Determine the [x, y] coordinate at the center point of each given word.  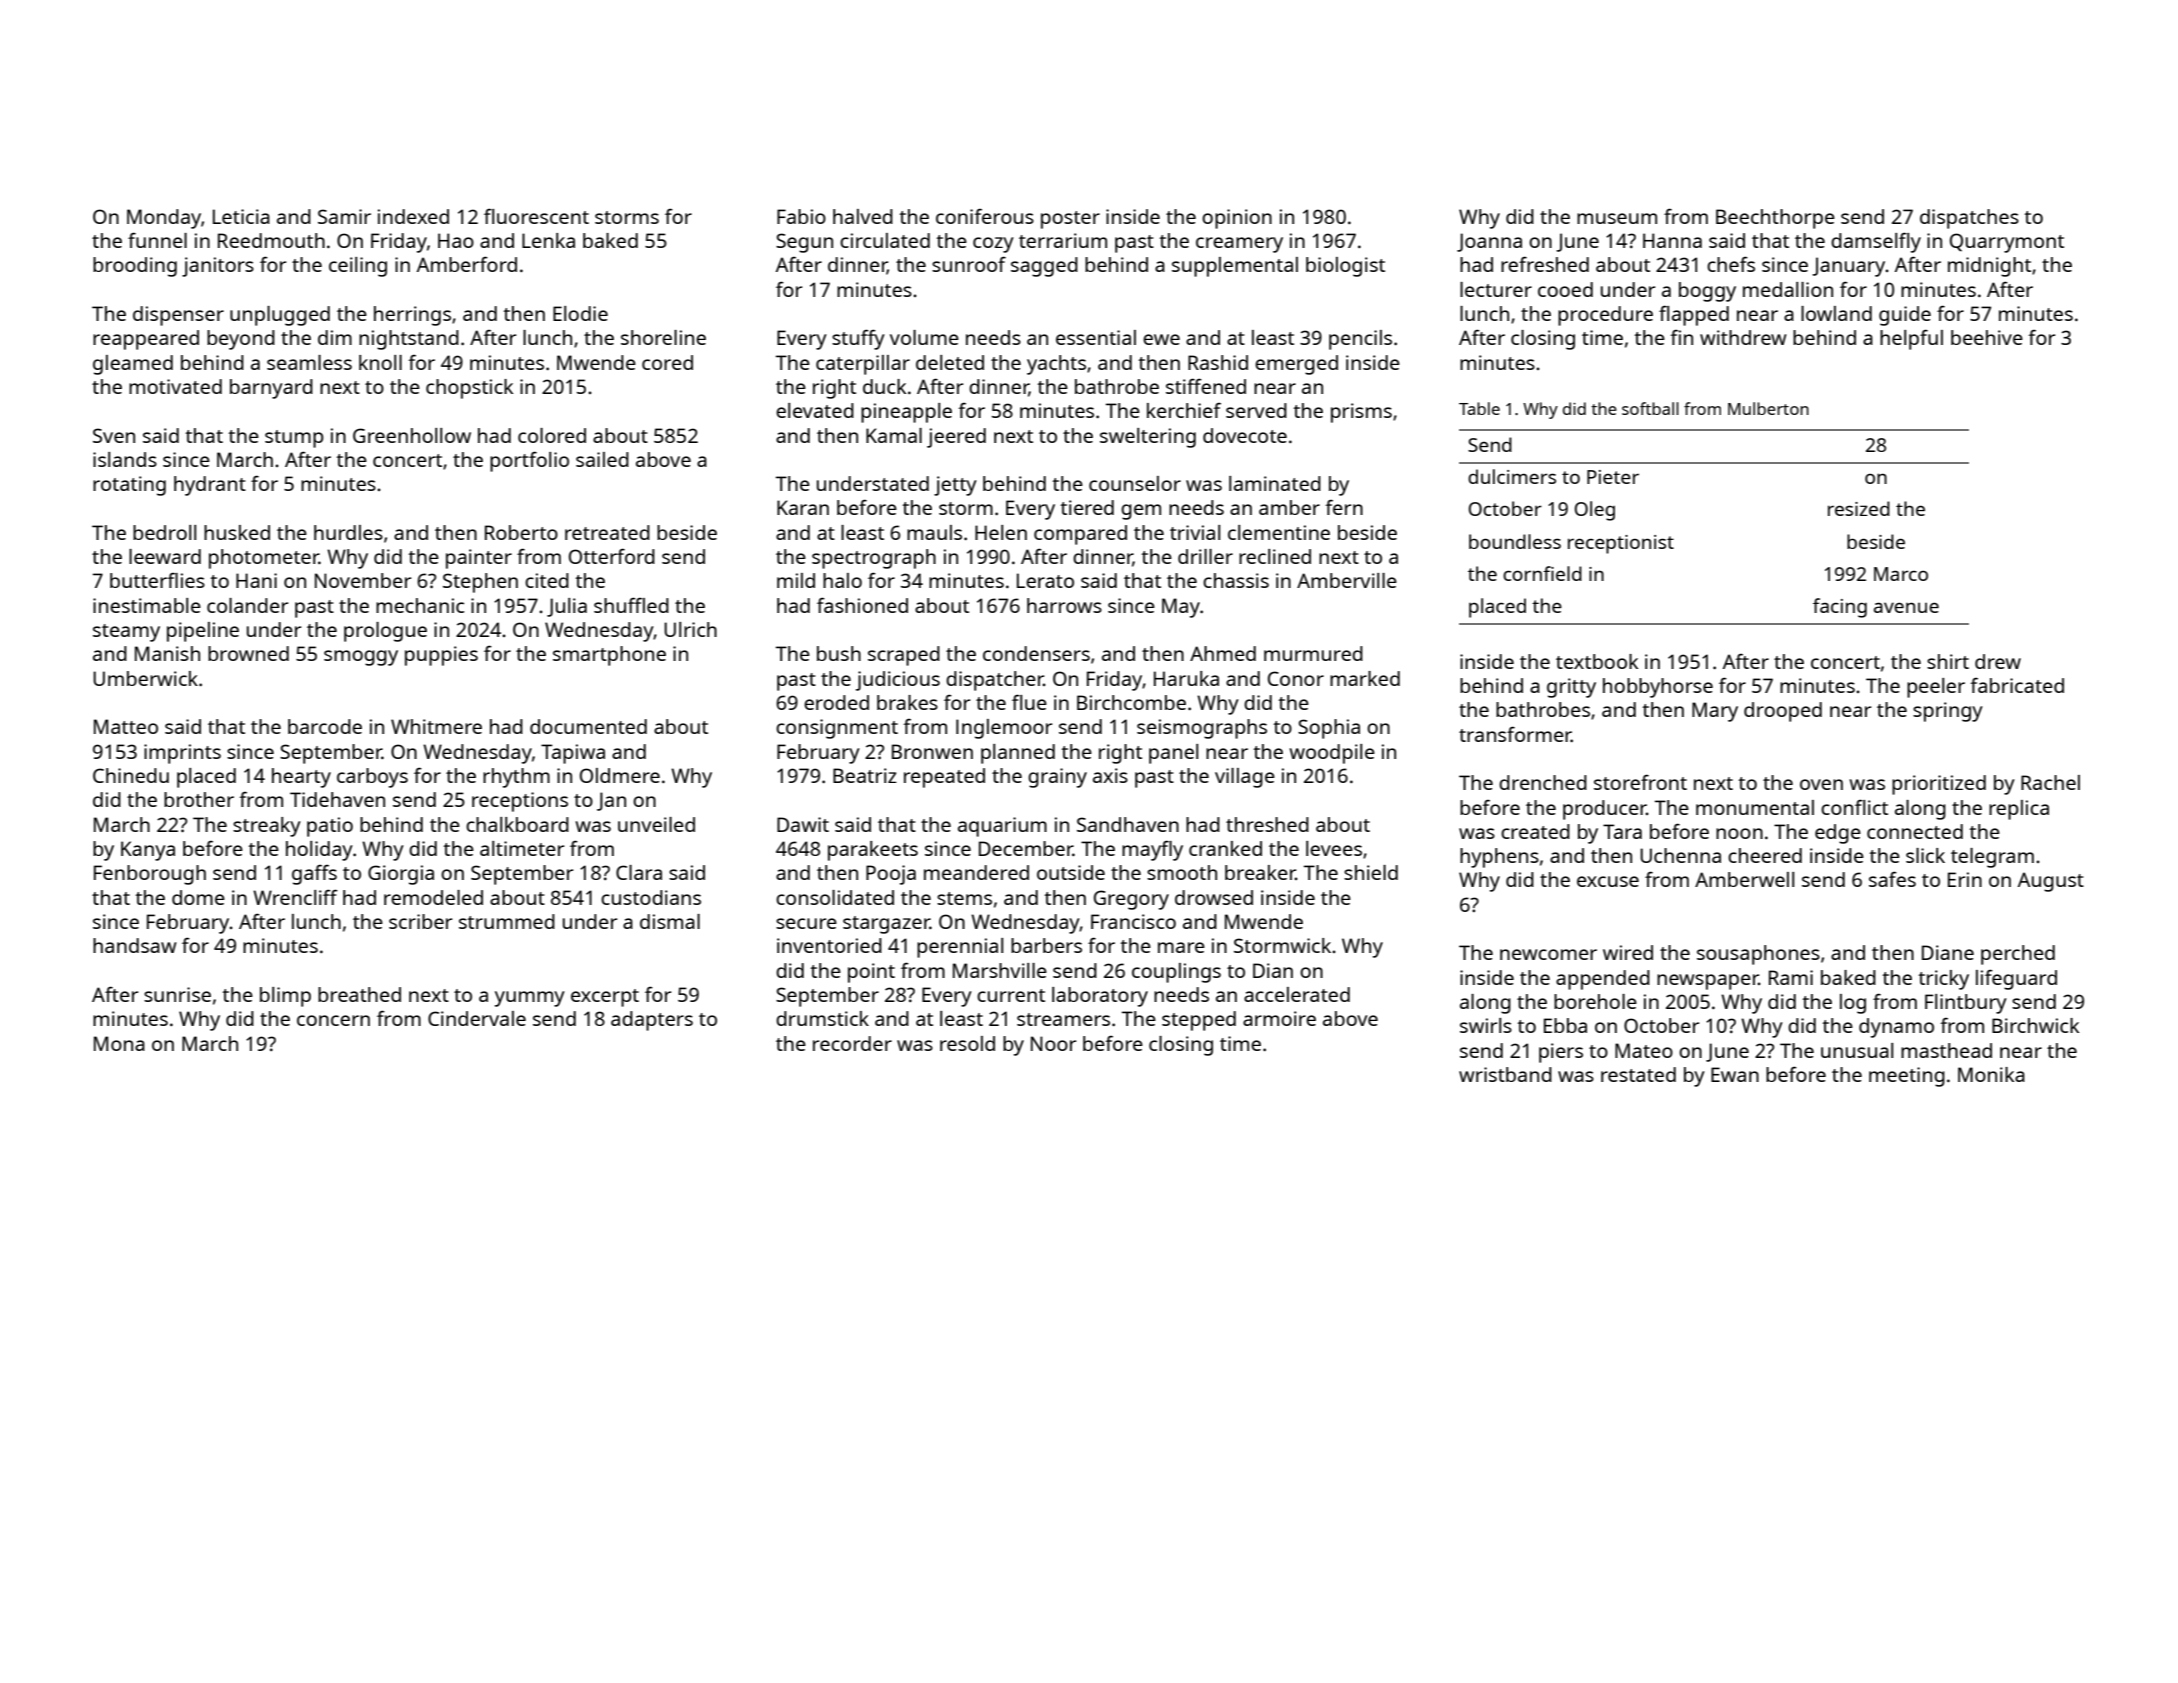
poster [1070, 220]
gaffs [314, 875]
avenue [1906, 607]
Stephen [480, 583]
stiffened [1206, 386]
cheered [1765, 855]
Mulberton [1768, 408]
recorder [852, 1043]
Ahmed [1223, 653]
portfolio [529, 461]
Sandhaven [1128, 824]
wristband [1505, 1074]
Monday [164, 219]
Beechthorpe [1775, 219]
